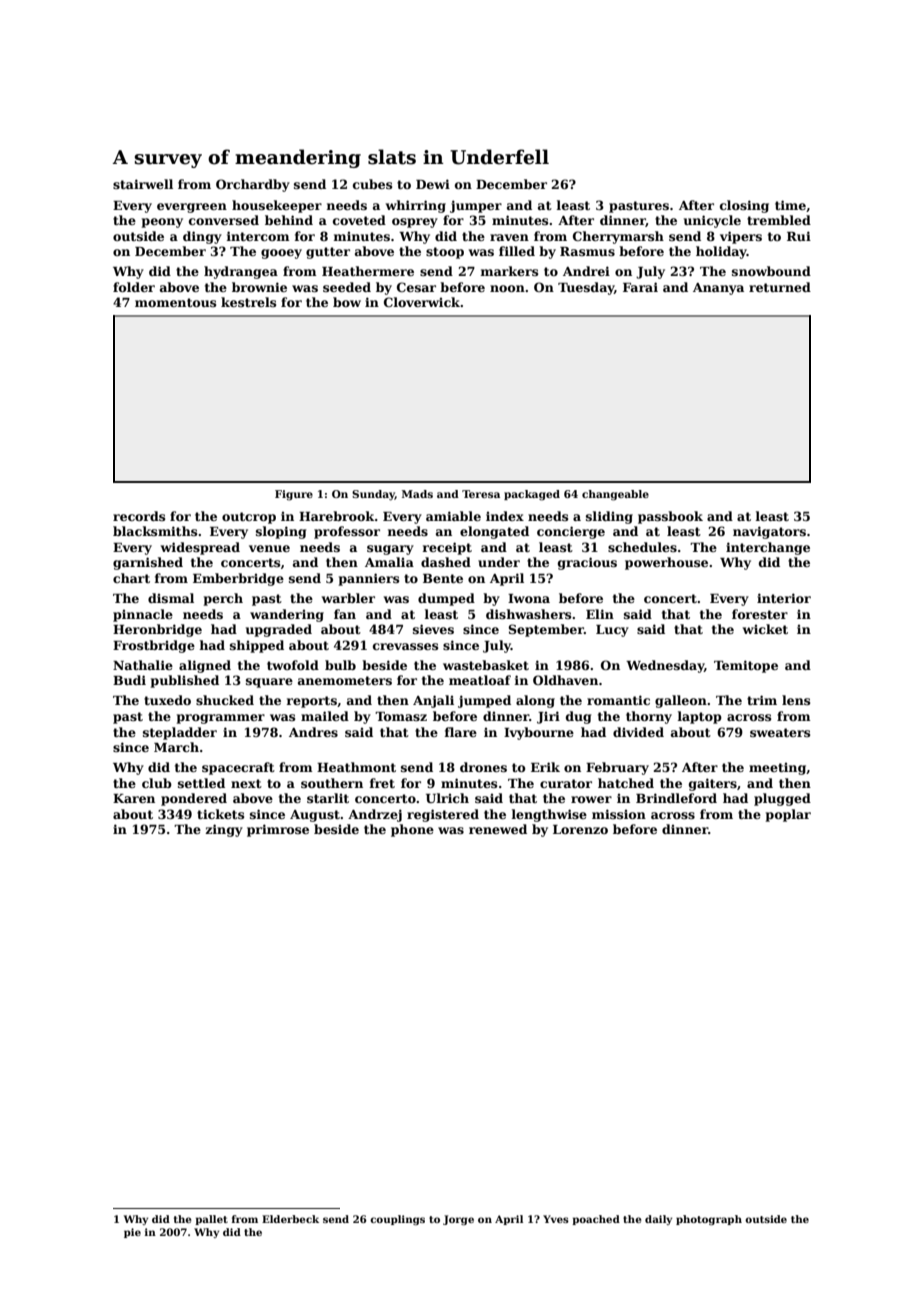  Describe the element at coordinates (788, 815) in the document. I see `poplar` at that location.
